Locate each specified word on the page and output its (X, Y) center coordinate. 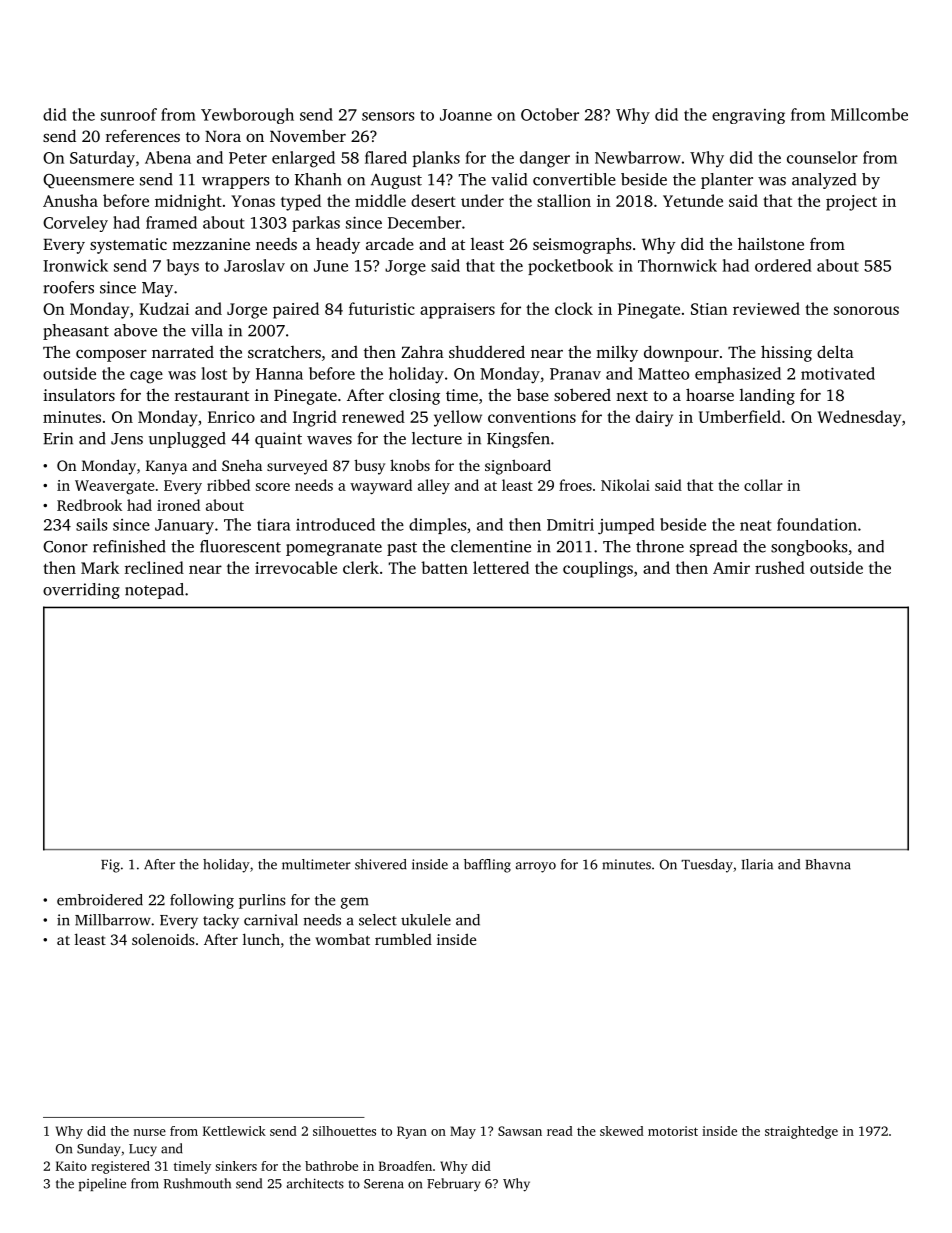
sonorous (866, 310)
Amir (731, 568)
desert (433, 200)
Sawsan (520, 1131)
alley (434, 486)
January (184, 526)
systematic (128, 246)
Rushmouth (197, 1183)
